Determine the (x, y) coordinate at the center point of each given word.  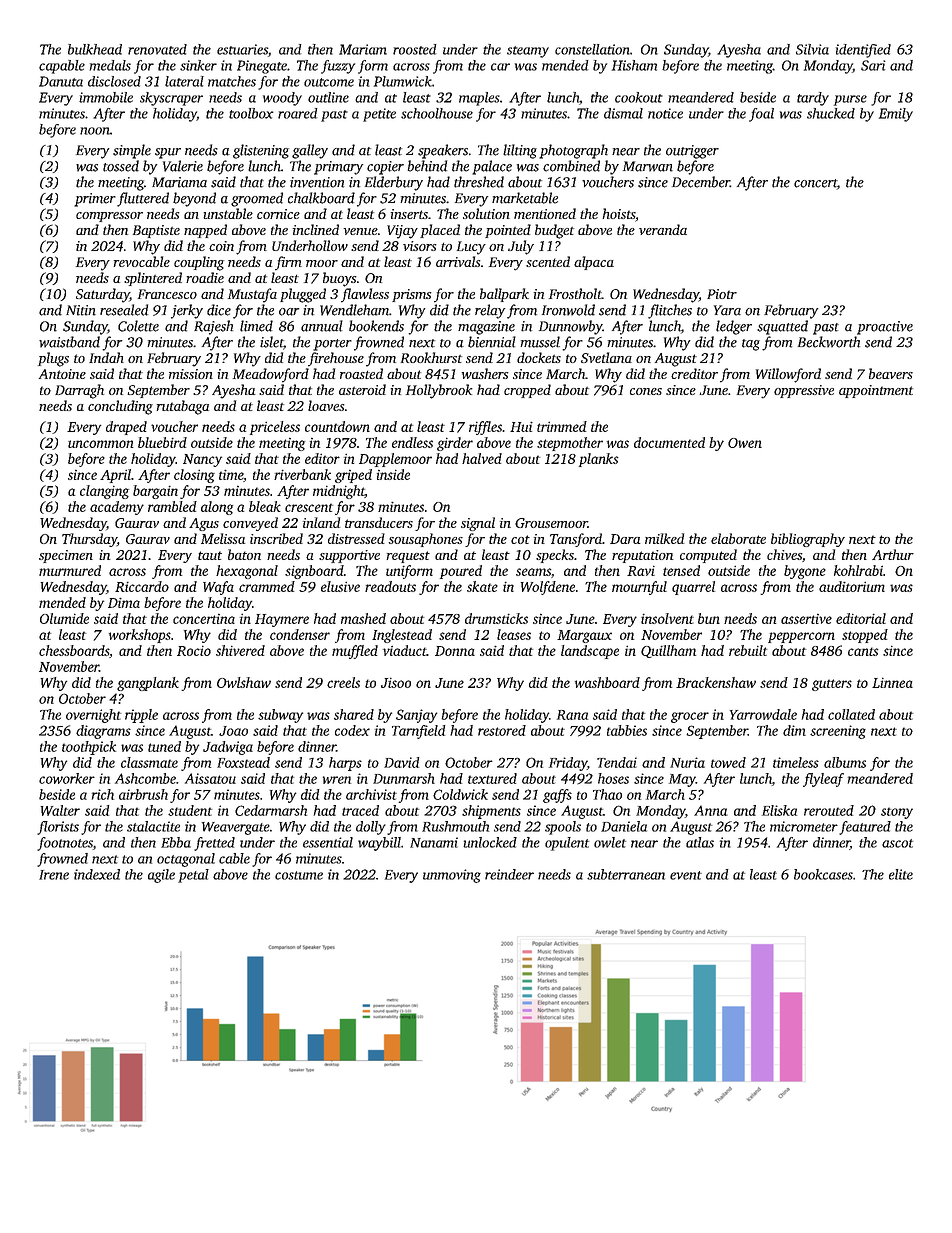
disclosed (114, 81)
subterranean (626, 874)
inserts (409, 214)
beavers (891, 373)
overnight (93, 716)
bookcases (823, 874)
